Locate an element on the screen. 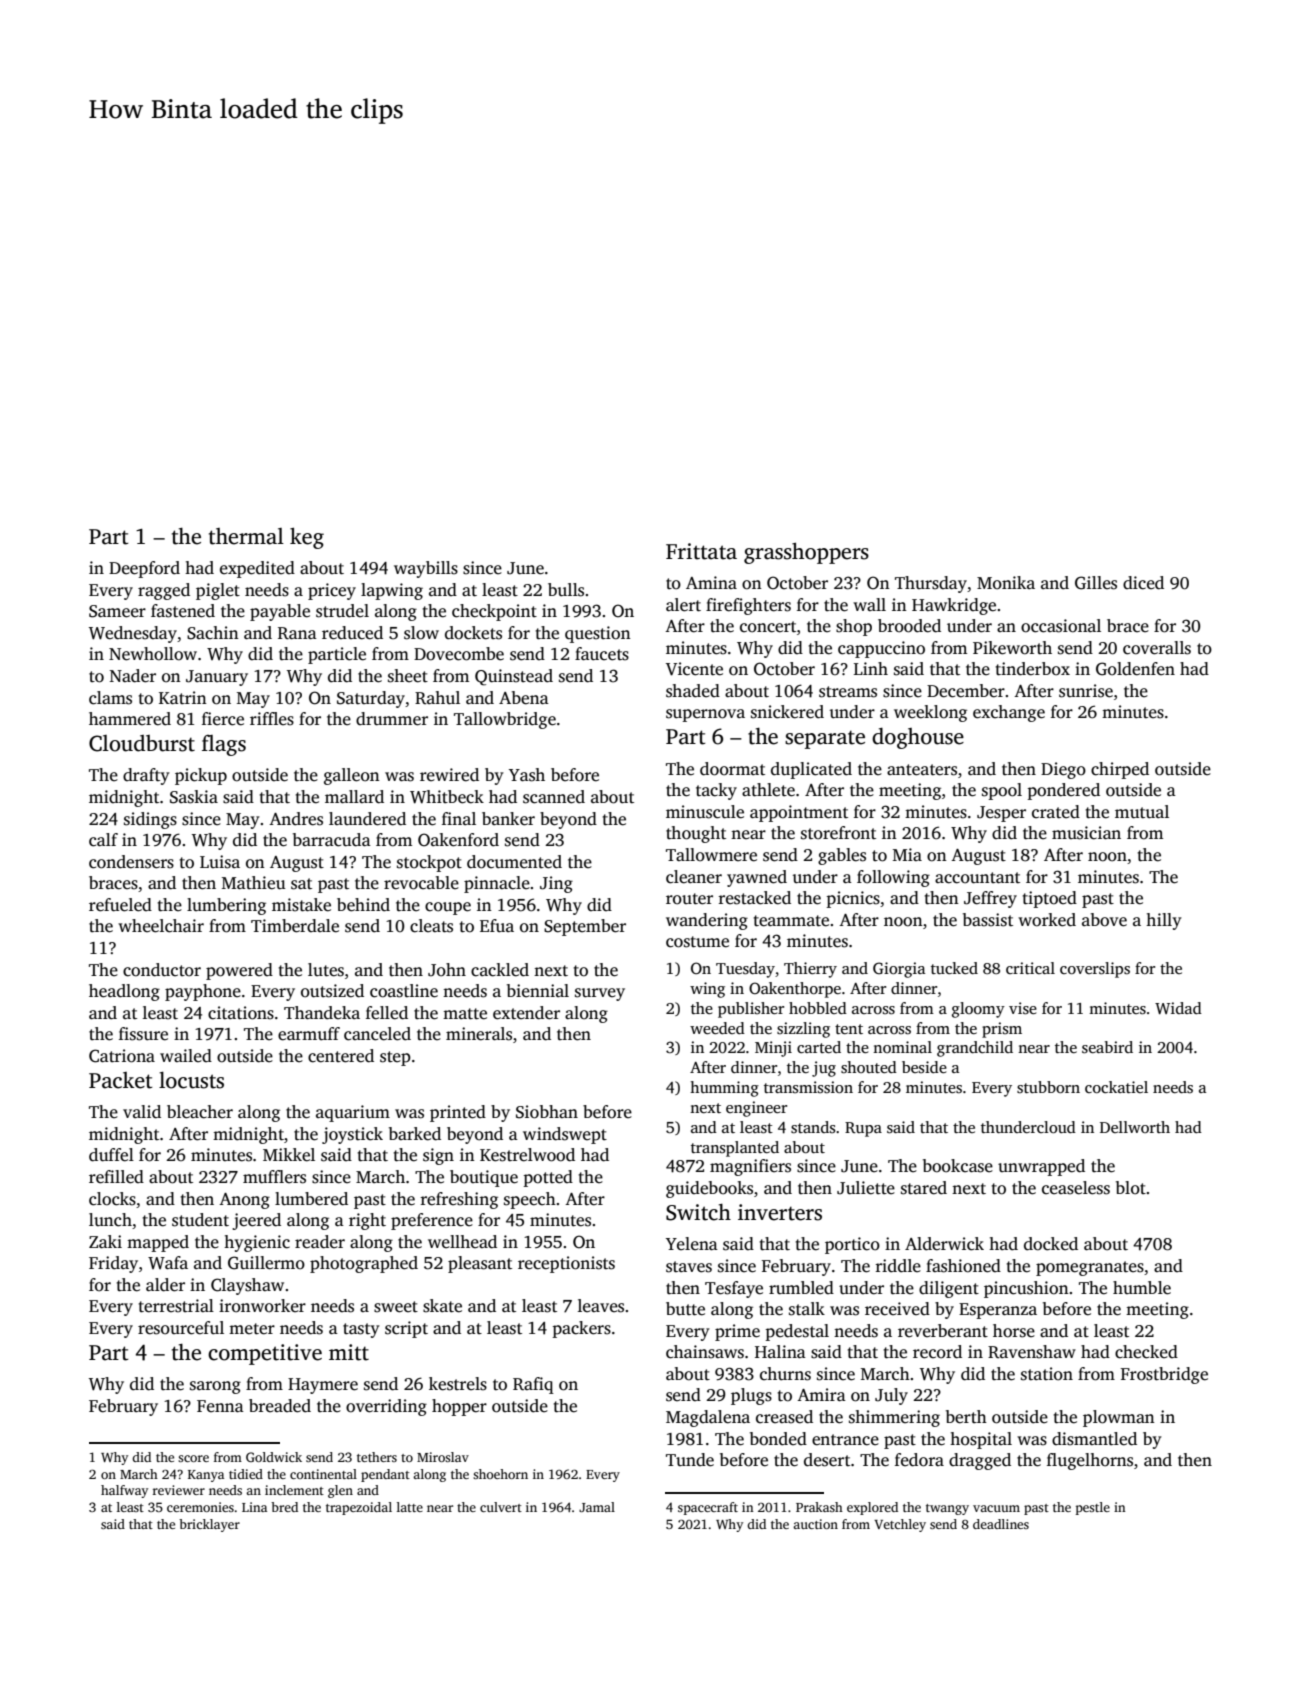 Image resolution: width=1301 pixels, height=1684 pixels. Linh is located at coordinates (871, 668).
